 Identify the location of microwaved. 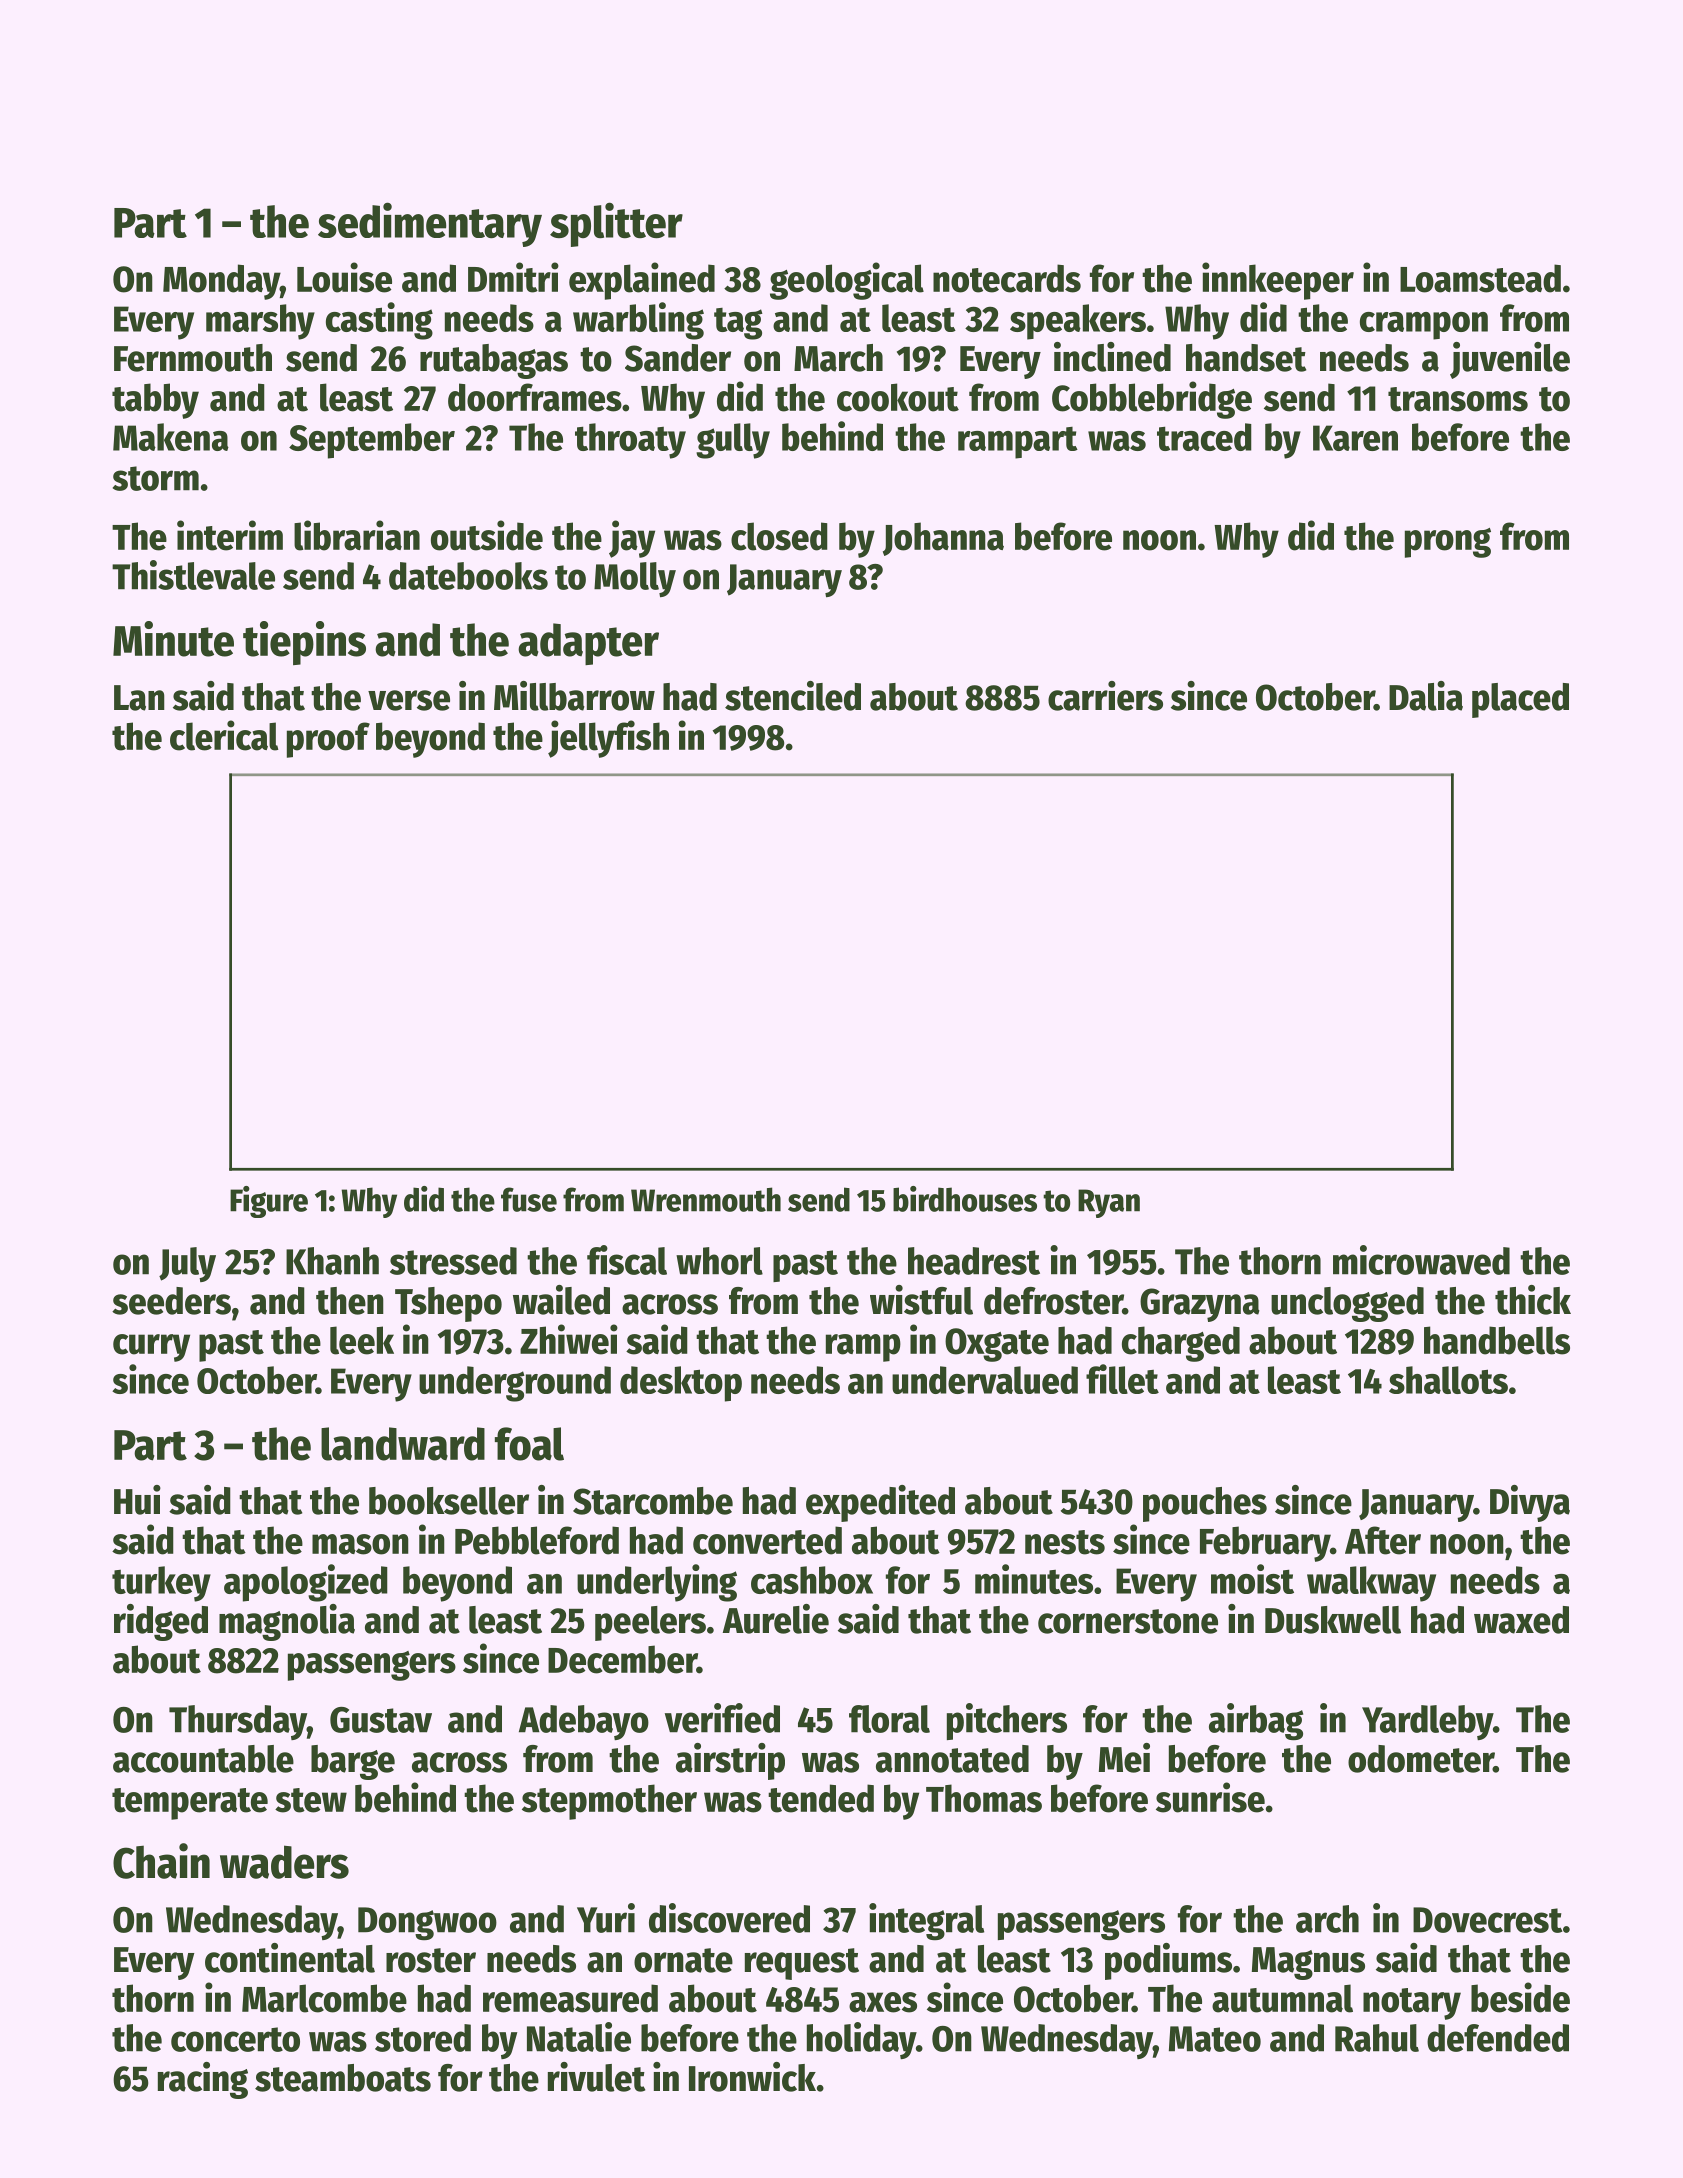
(1421, 1260).
